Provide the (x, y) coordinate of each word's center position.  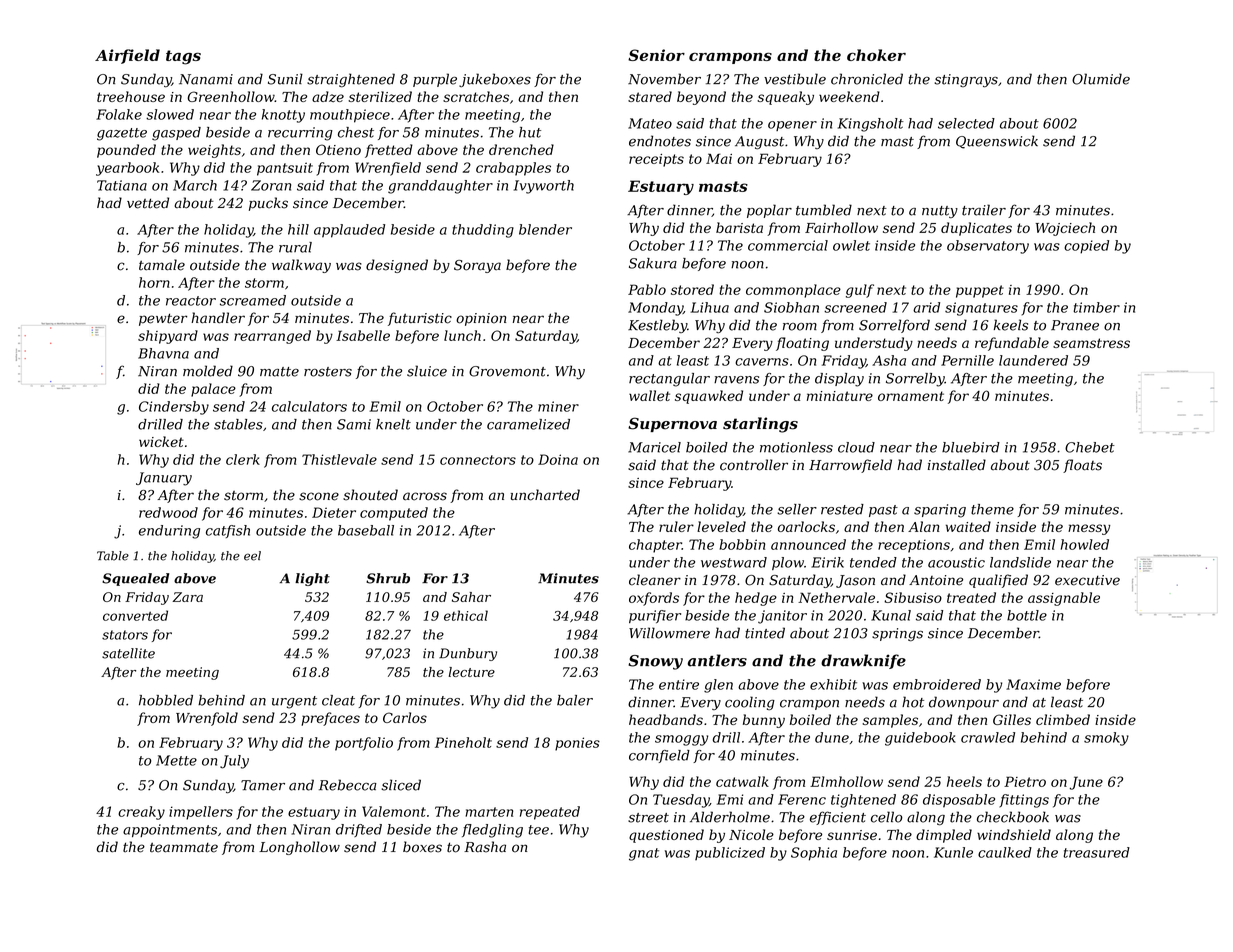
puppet (980, 291)
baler (575, 700)
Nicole (751, 834)
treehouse (131, 96)
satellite (128, 653)
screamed (253, 300)
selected (966, 123)
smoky (1106, 739)
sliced (401, 785)
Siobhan (791, 307)
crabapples (513, 169)
